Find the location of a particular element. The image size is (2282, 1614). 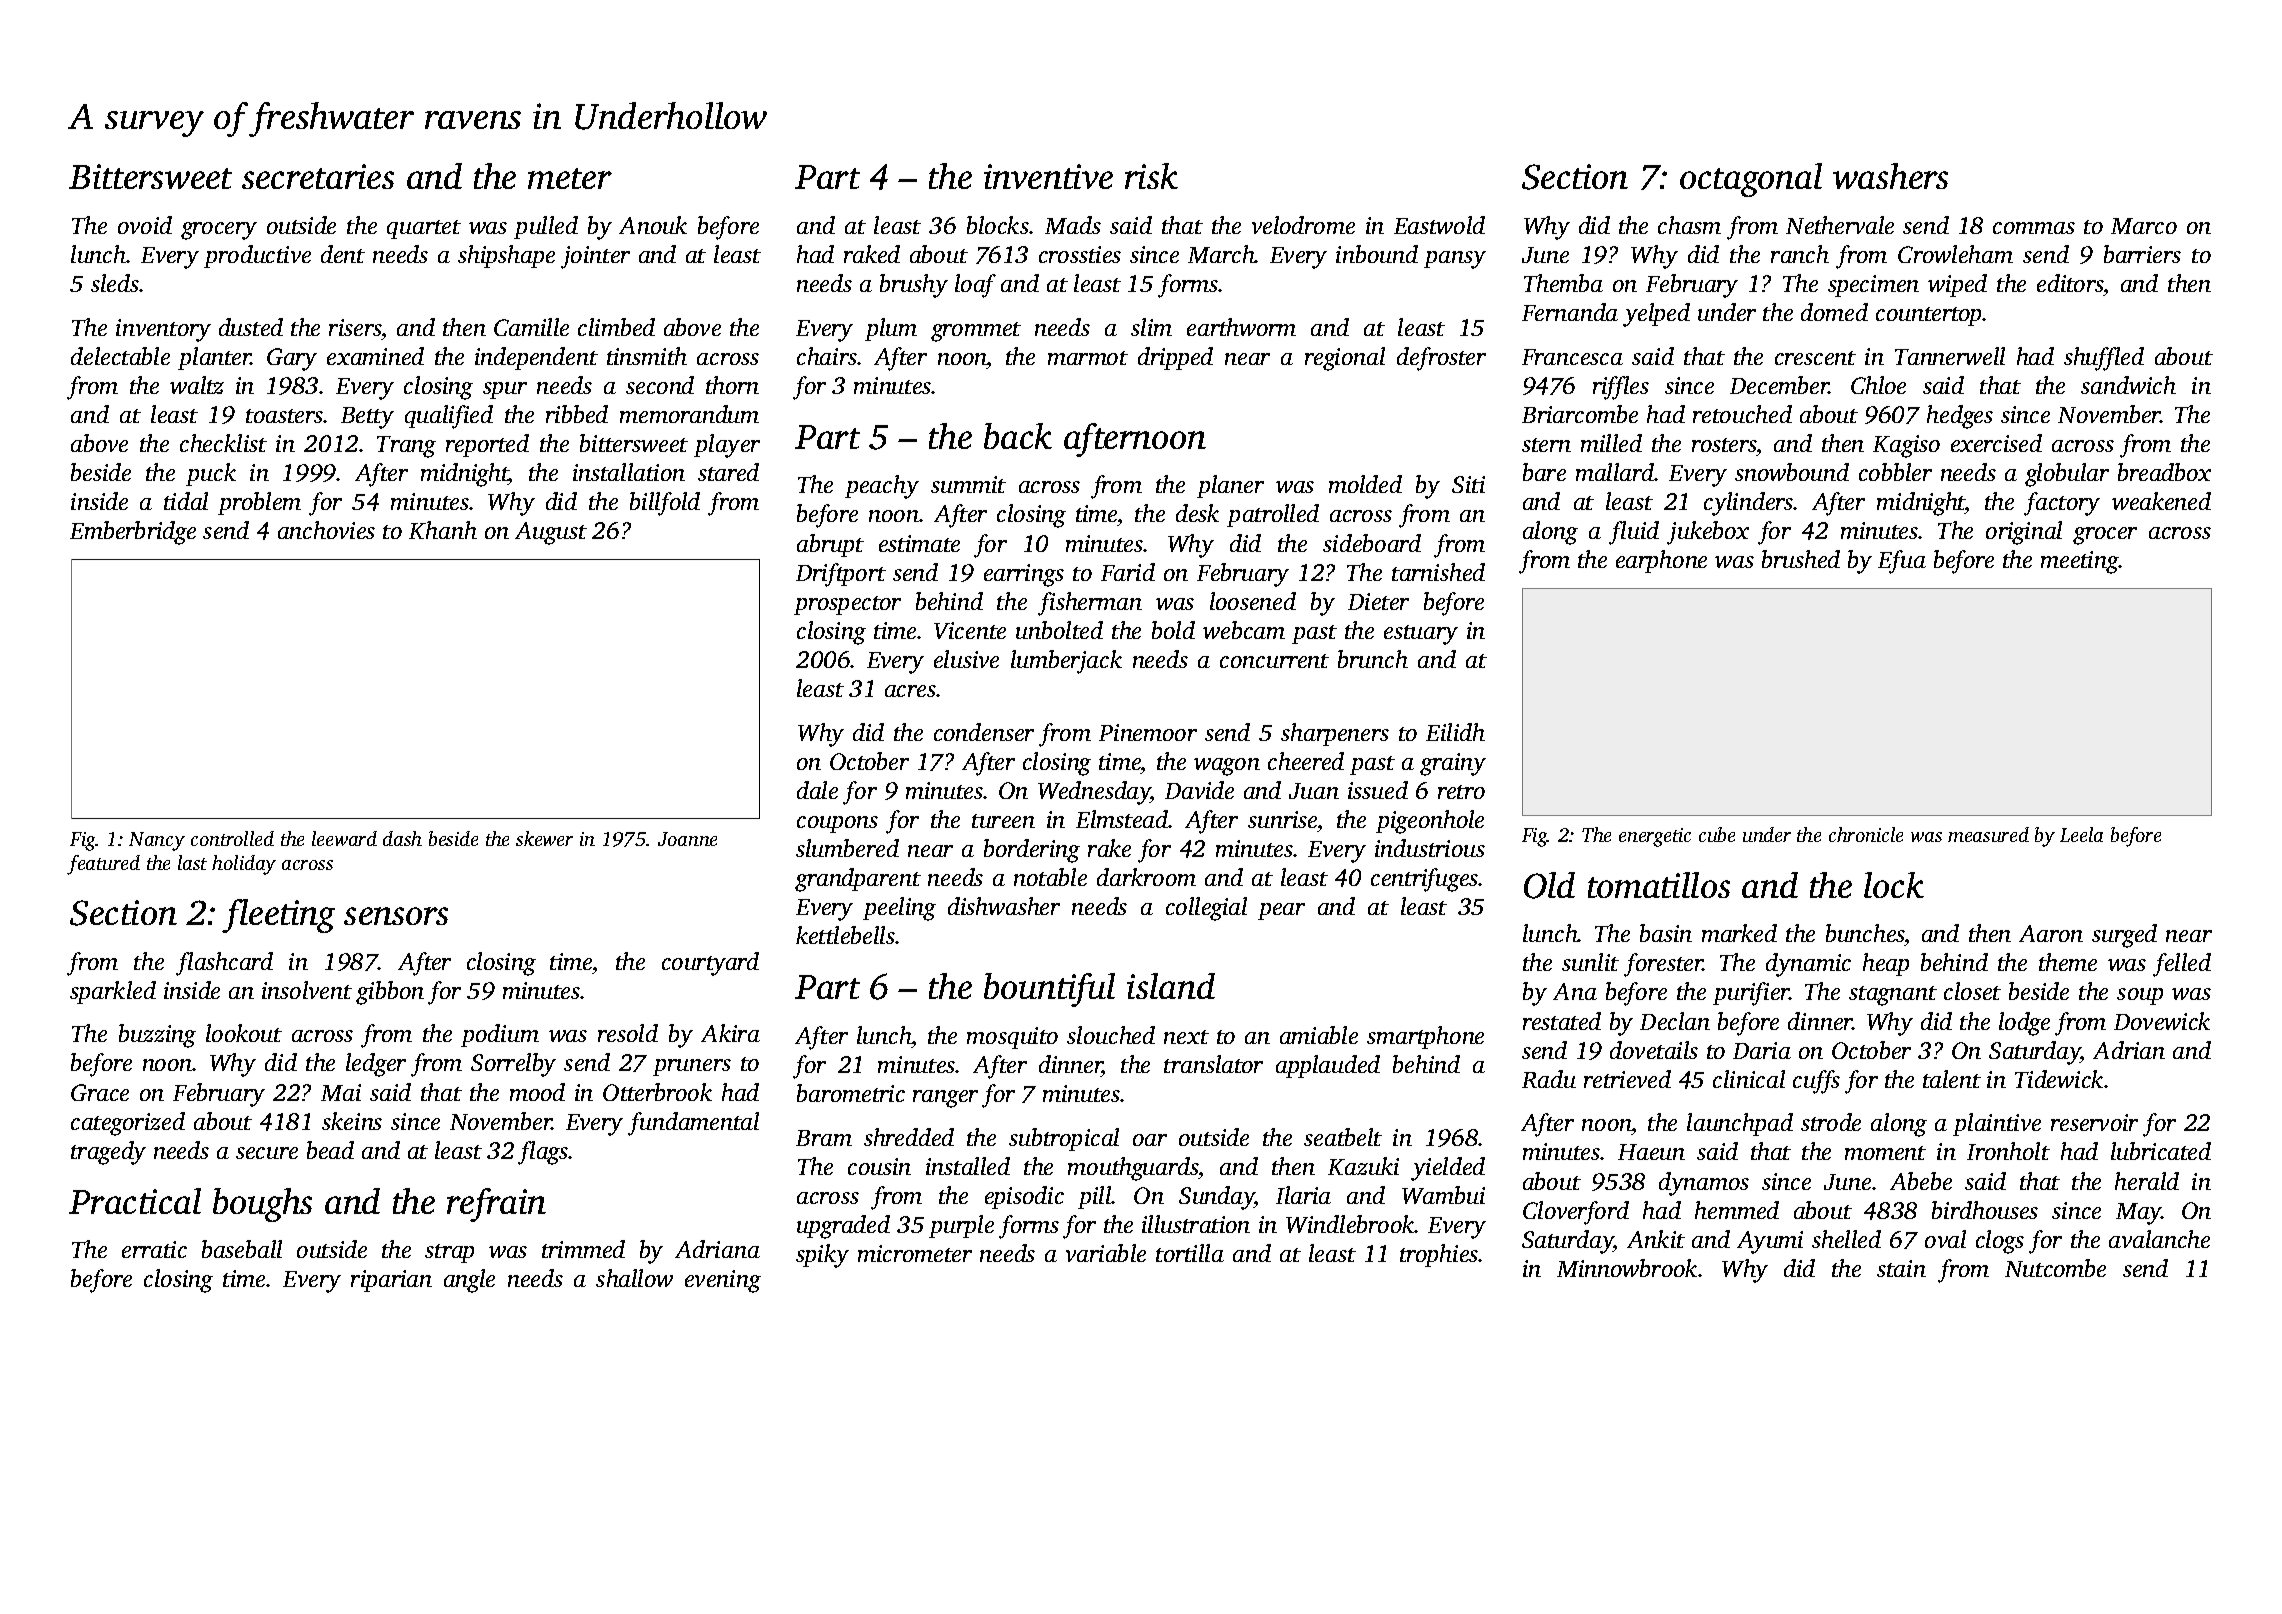

secretaries is located at coordinates (318, 176).
